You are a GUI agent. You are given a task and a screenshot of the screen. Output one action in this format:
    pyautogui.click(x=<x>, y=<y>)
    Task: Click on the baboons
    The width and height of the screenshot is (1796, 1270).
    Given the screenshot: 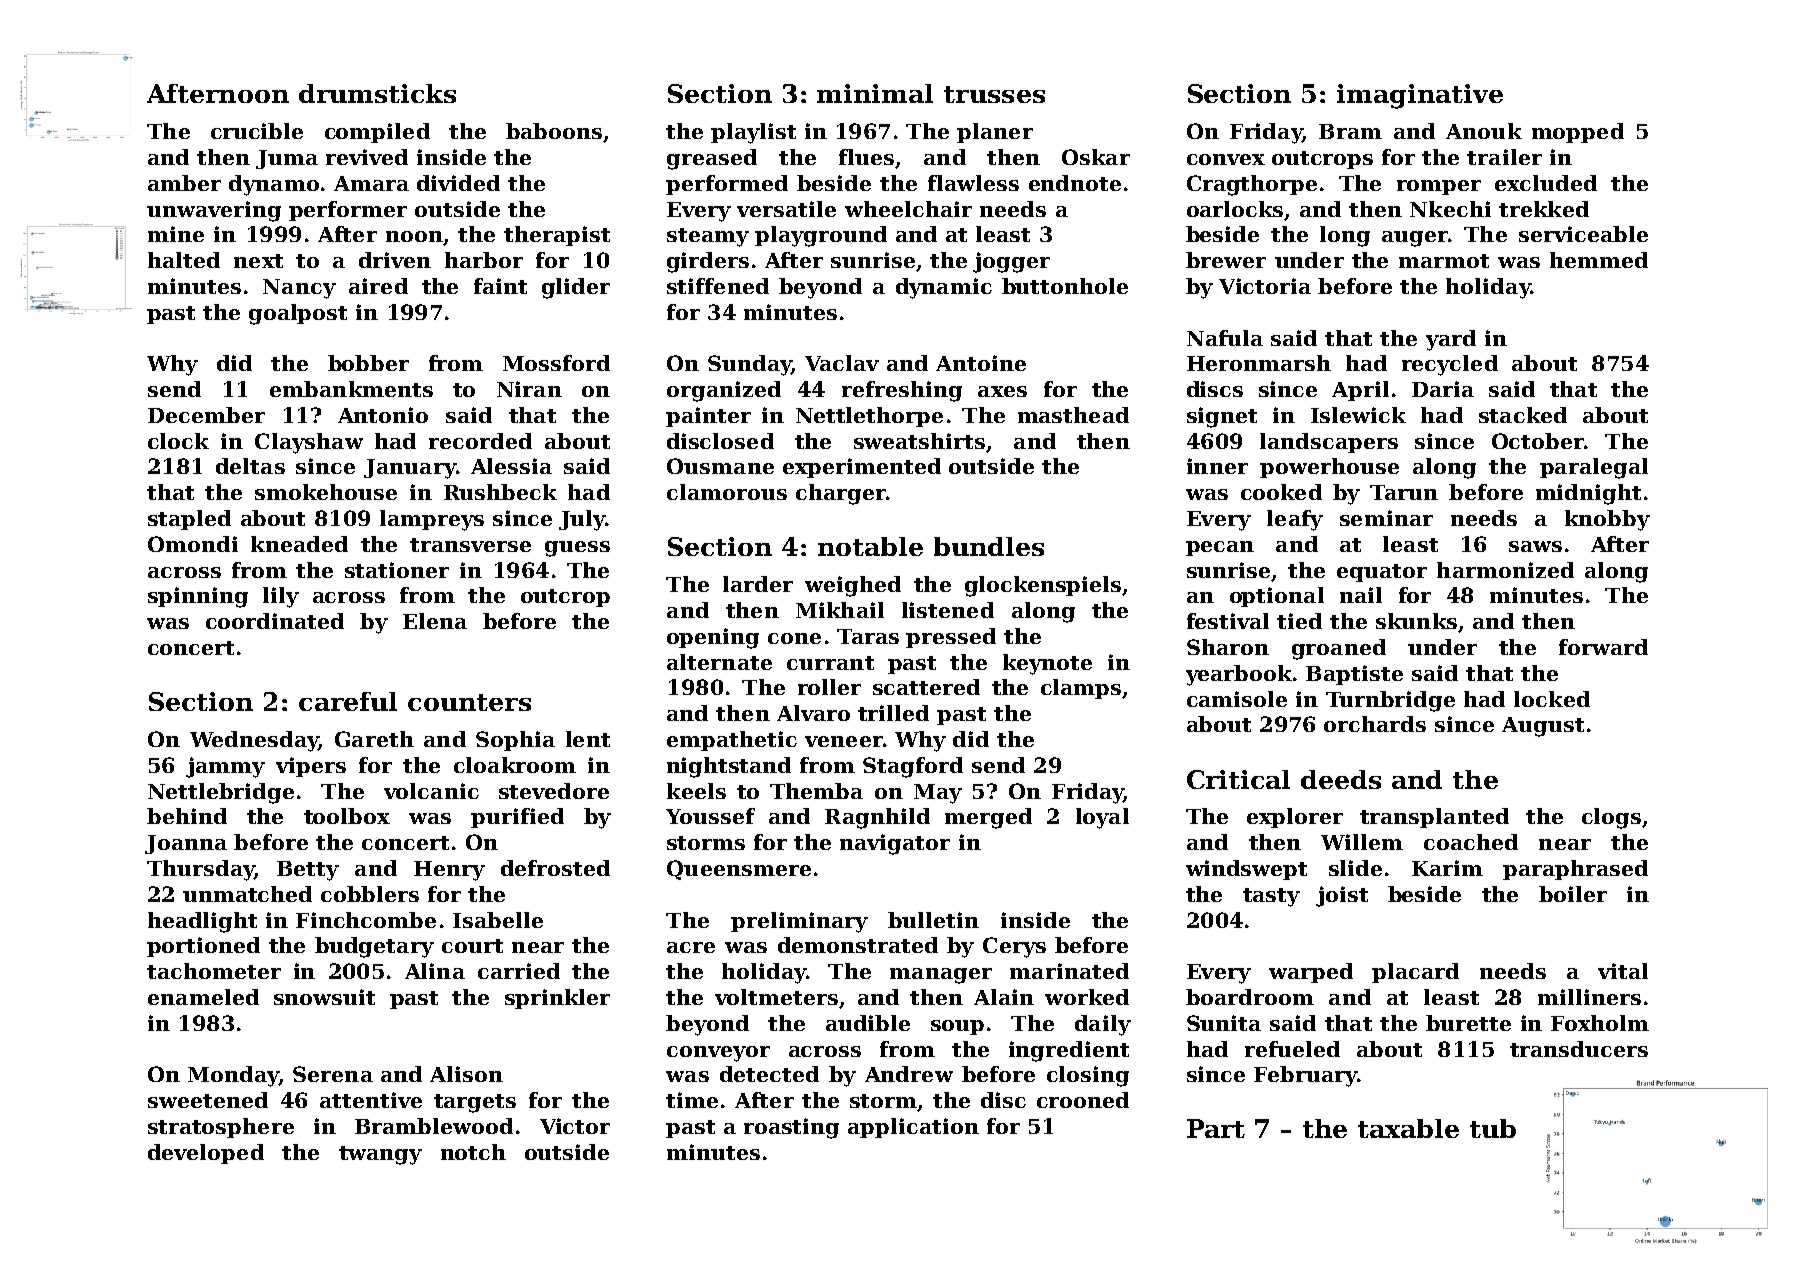 What is the action you would take?
    pyautogui.click(x=554, y=131)
